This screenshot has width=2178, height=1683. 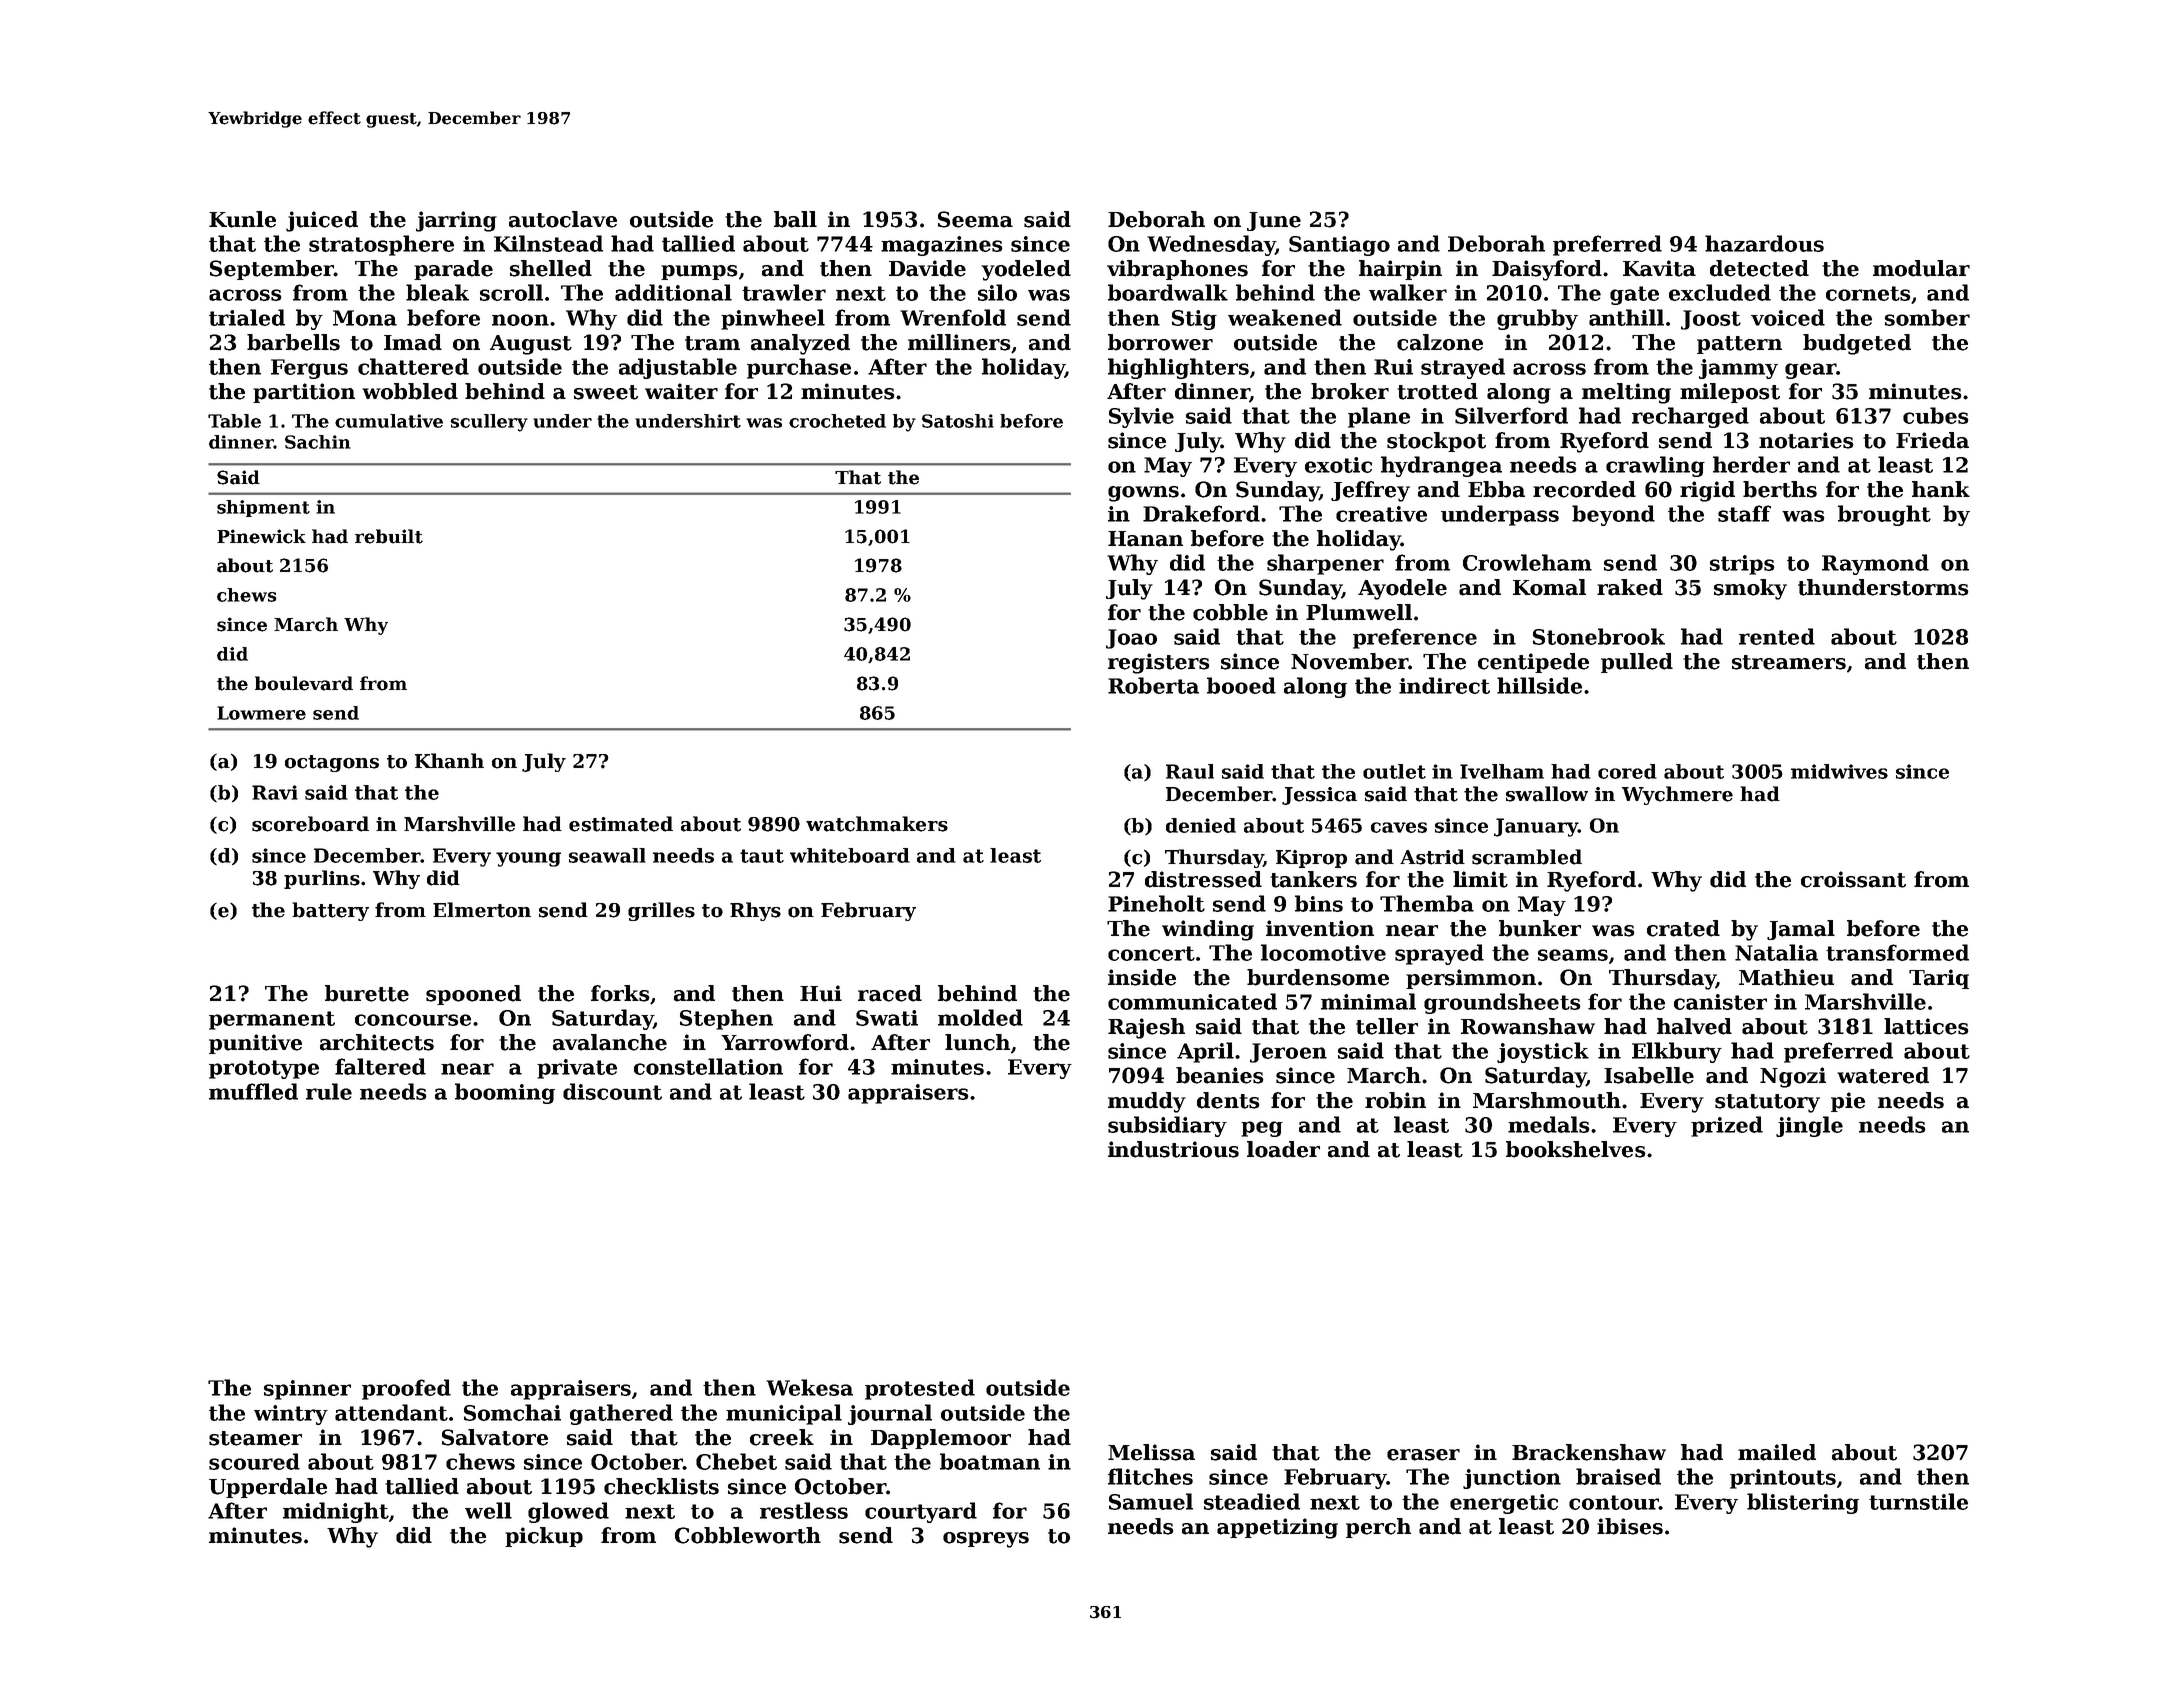 What do you see at coordinates (1151, 1452) in the screenshot?
I see `Melissa` at bounding box center [1151, 1452].
